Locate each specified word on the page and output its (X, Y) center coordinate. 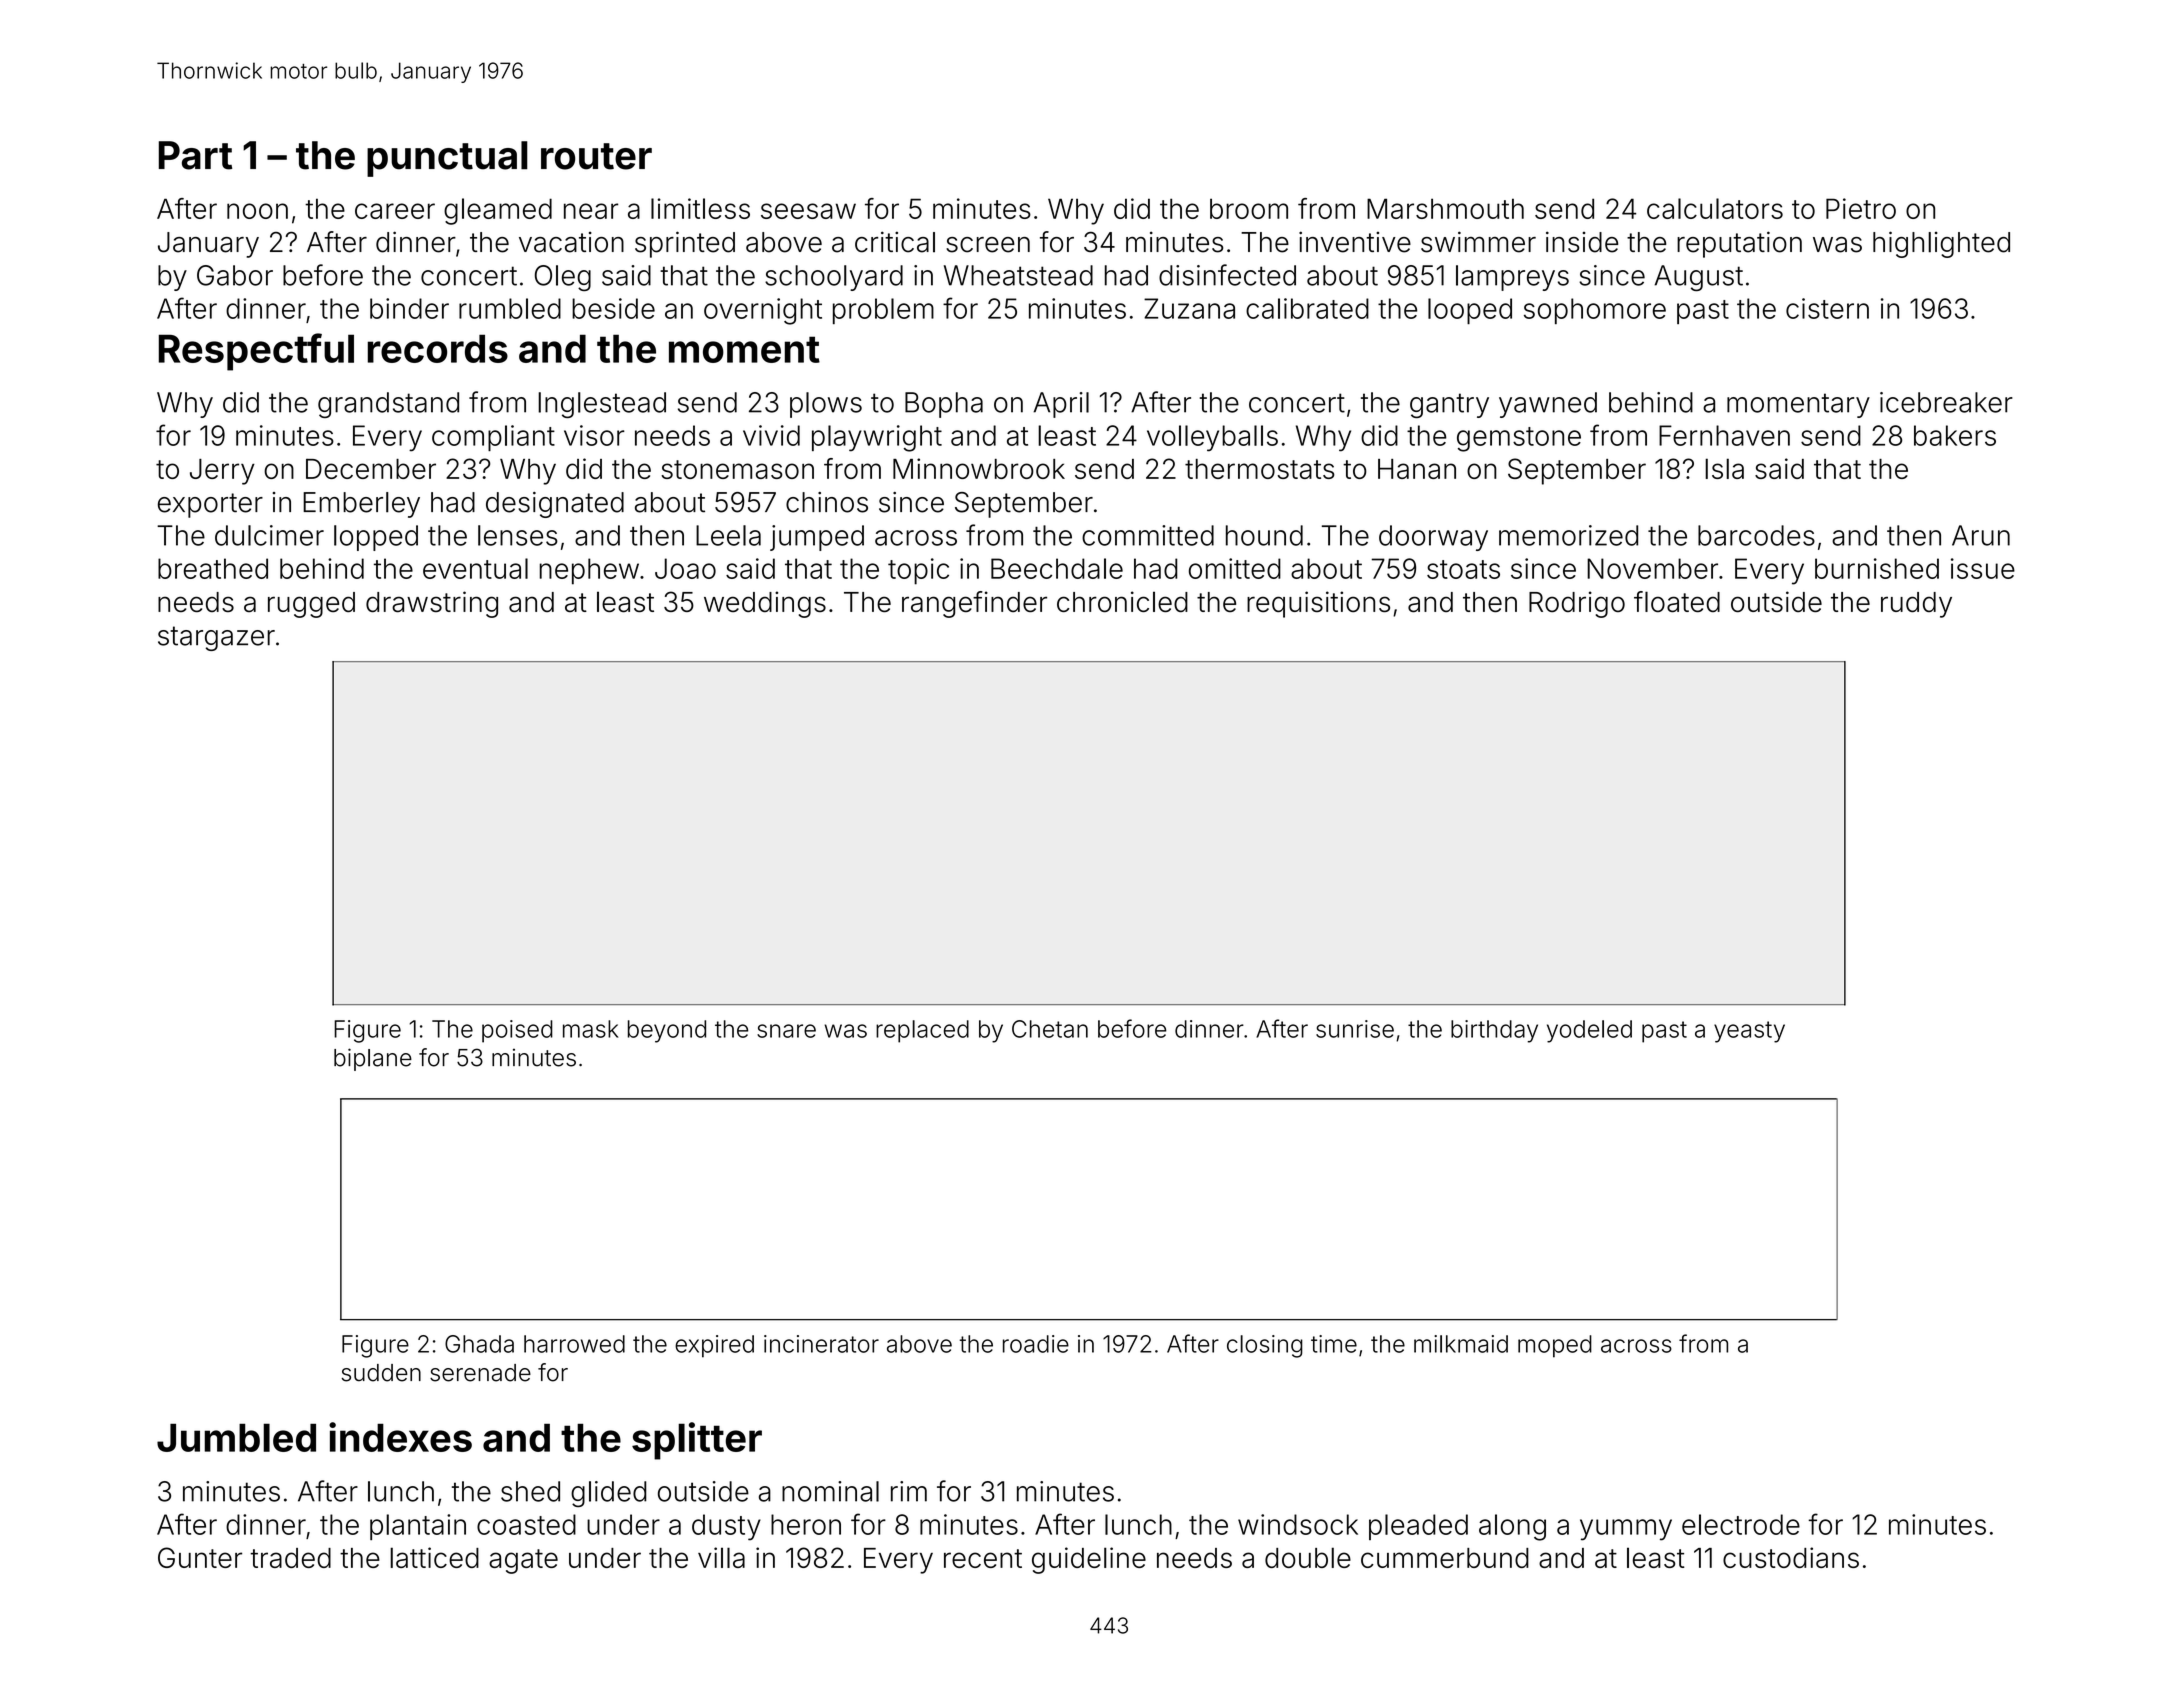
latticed (434, 1557)
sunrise (1355, 1029)
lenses (518, 535)
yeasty (1749, 1032)
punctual (447, 159)
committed (1148, 535)
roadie (1036, 1344)
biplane (373, 1059)
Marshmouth (1445, 208)
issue (1983, 568)
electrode (1741, 1524)
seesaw (808, 211)
